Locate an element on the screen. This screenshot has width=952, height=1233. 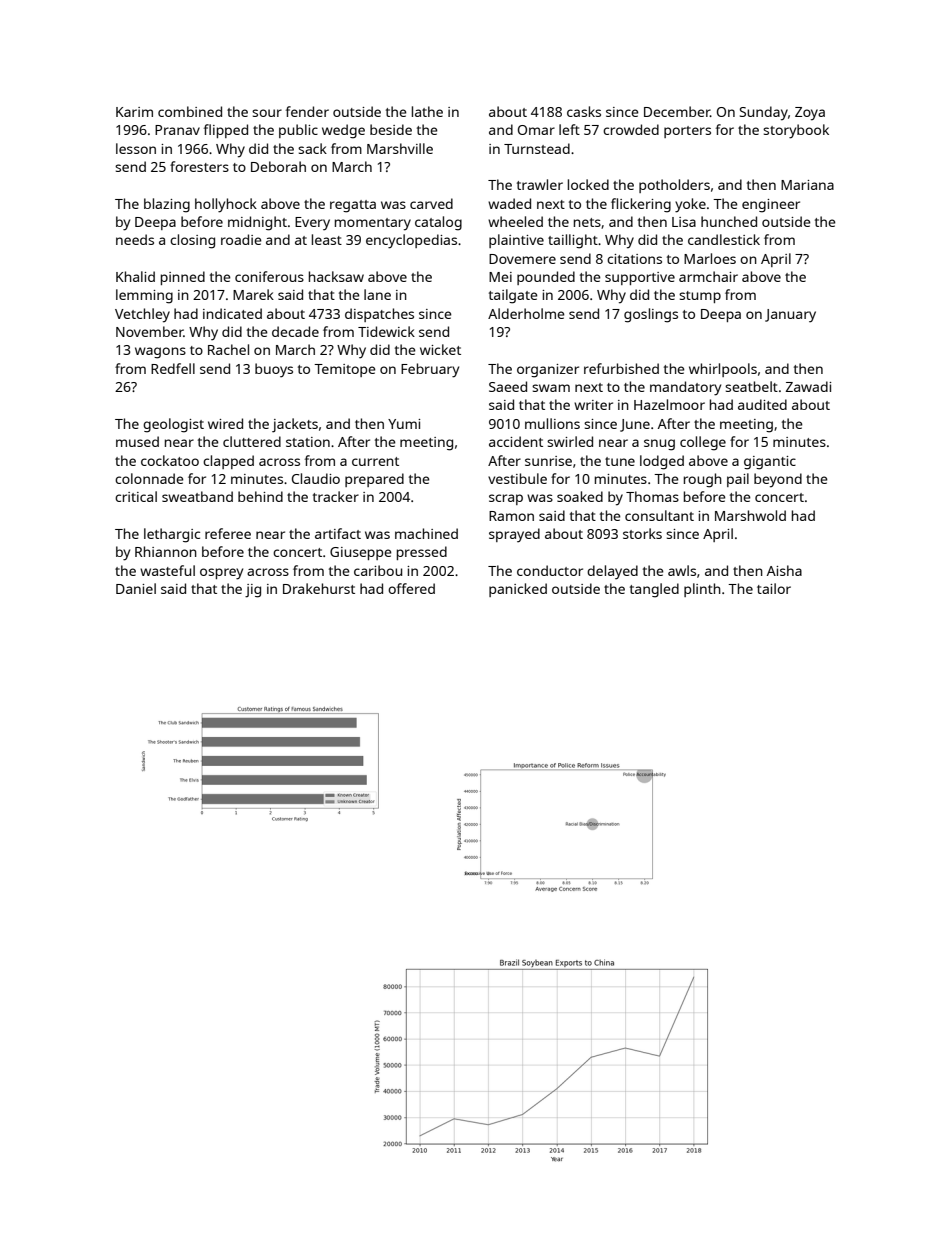
station is located at coordinates (308, 442).
